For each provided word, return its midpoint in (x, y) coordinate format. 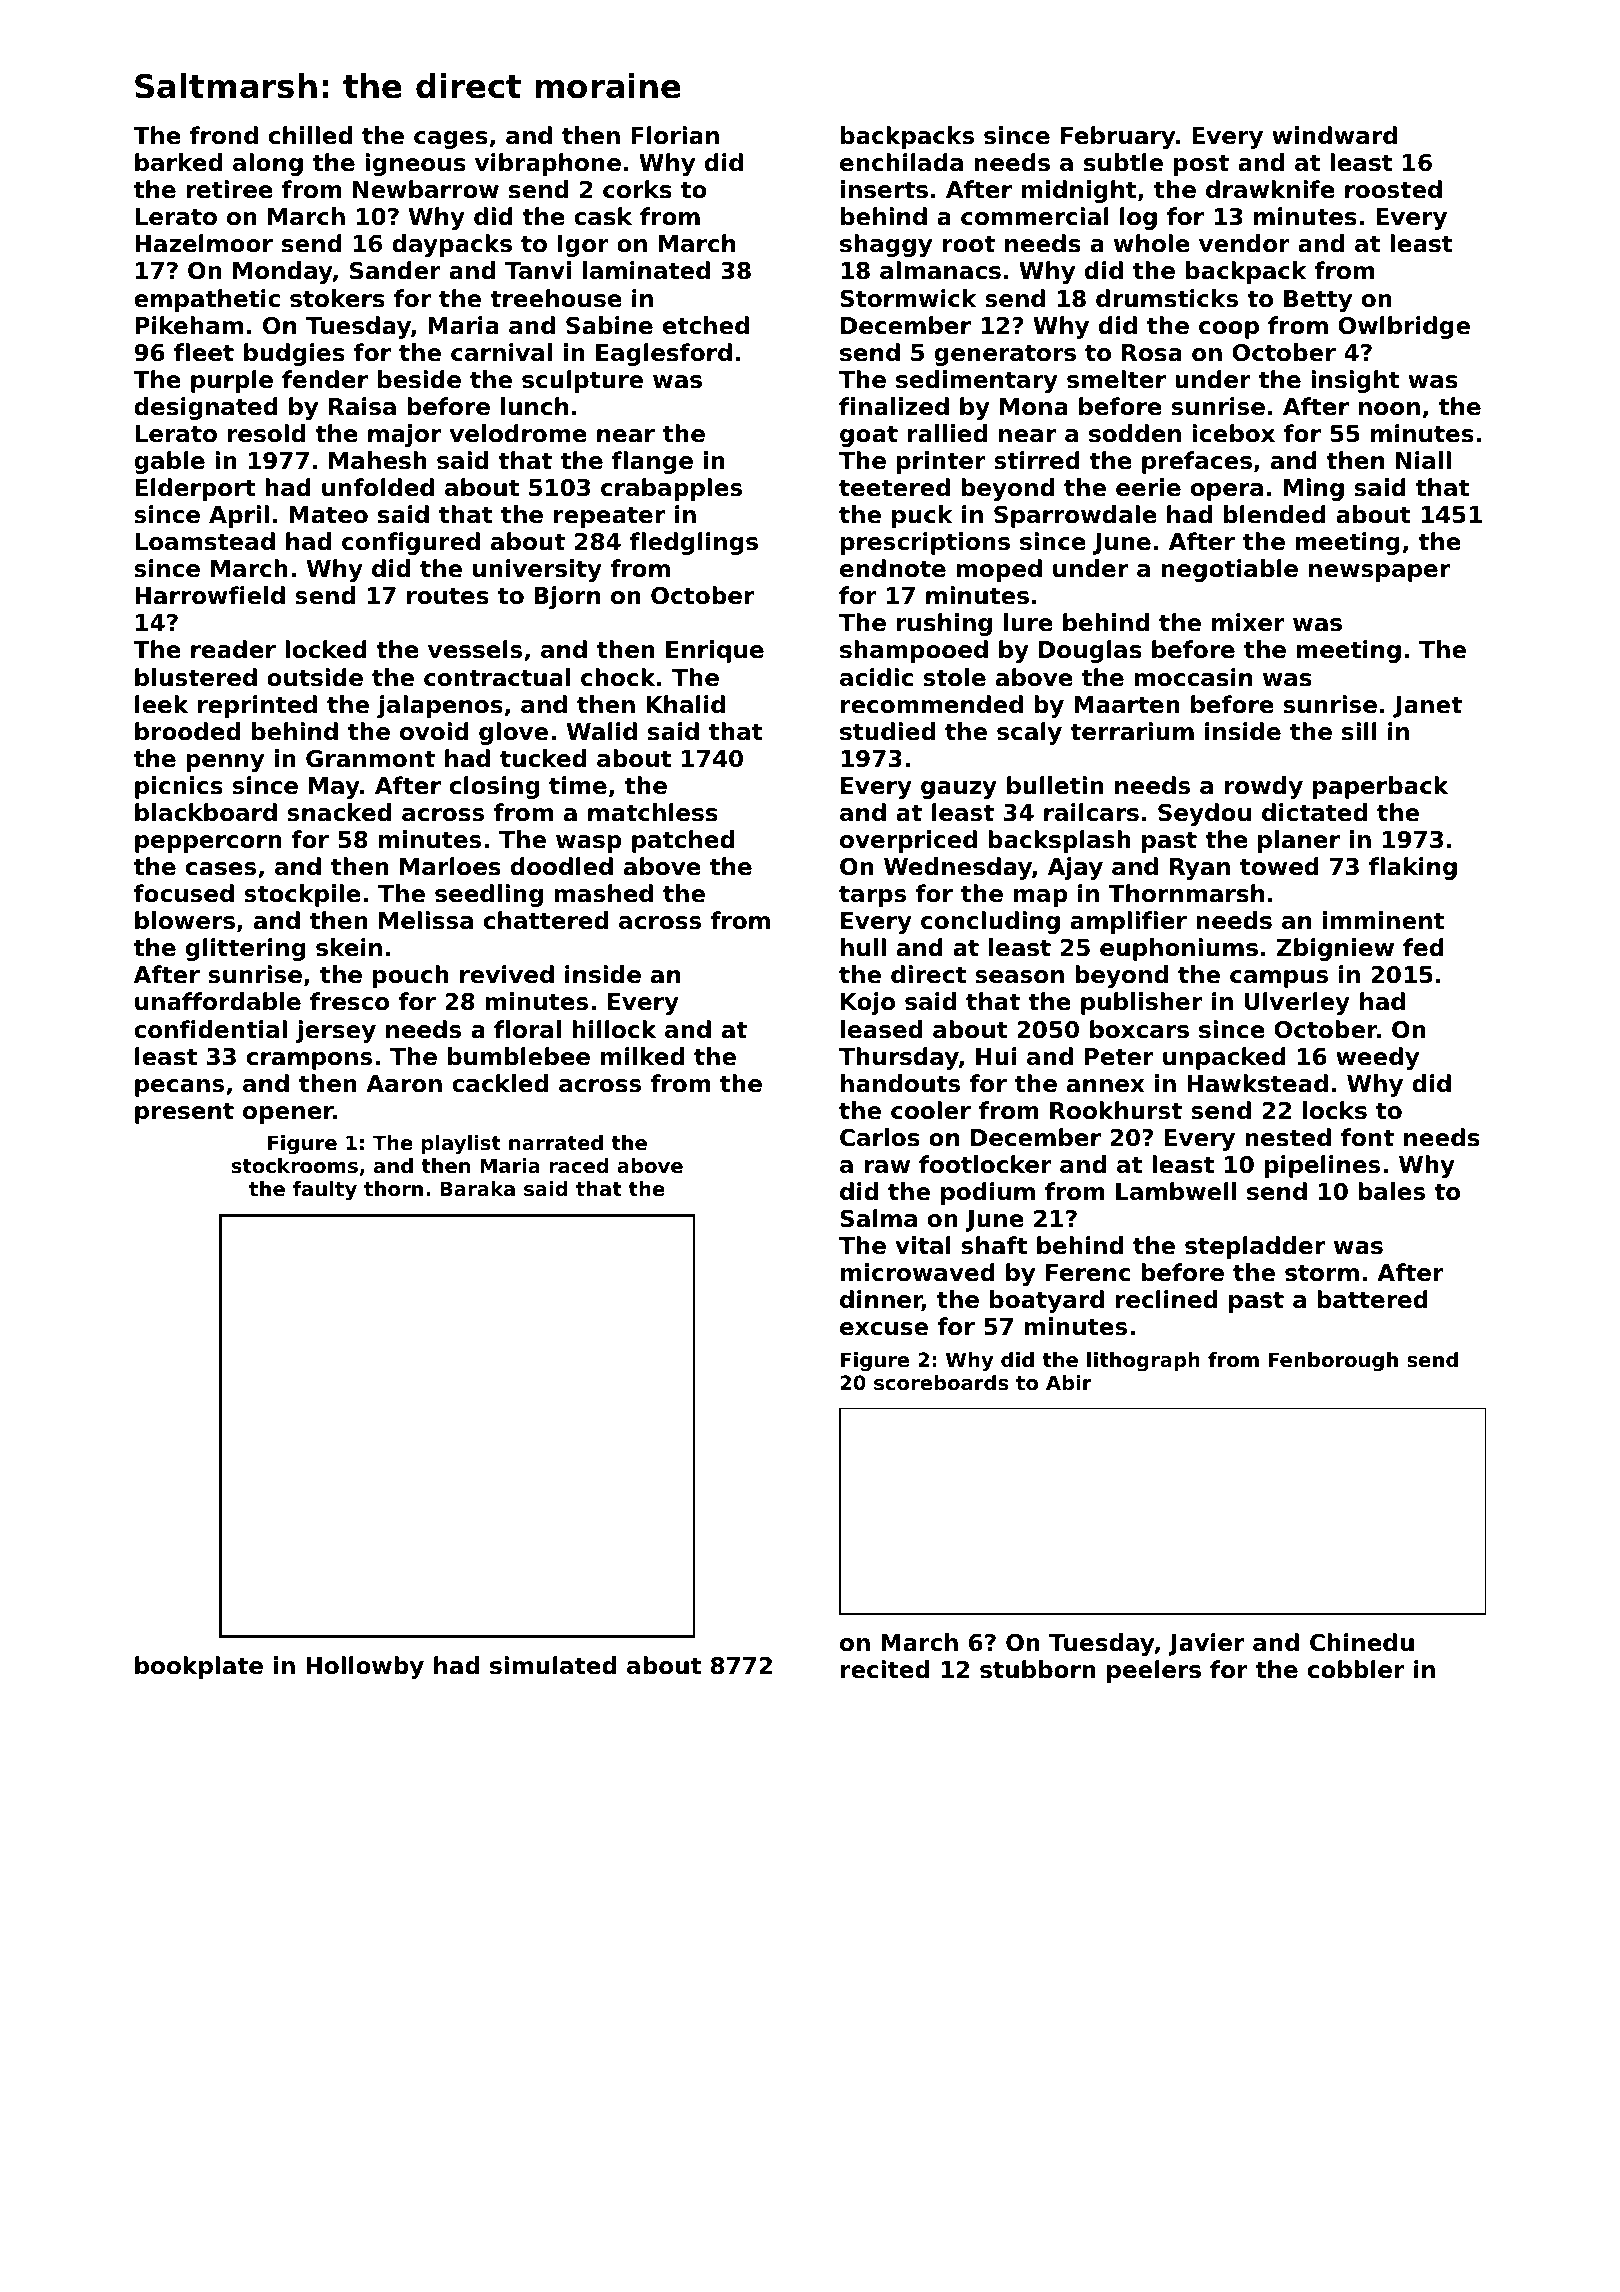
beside (419, 379)
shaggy (886, 245)
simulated (553, 1665)
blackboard (206, 812)
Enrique (715, 651)
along (268, 164)
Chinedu (1362, 1642)
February (1118, 137)
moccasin (1193, 677)
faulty (325, 1190)
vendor (1244, 243)
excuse (884, 1329)
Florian (675, 135)
